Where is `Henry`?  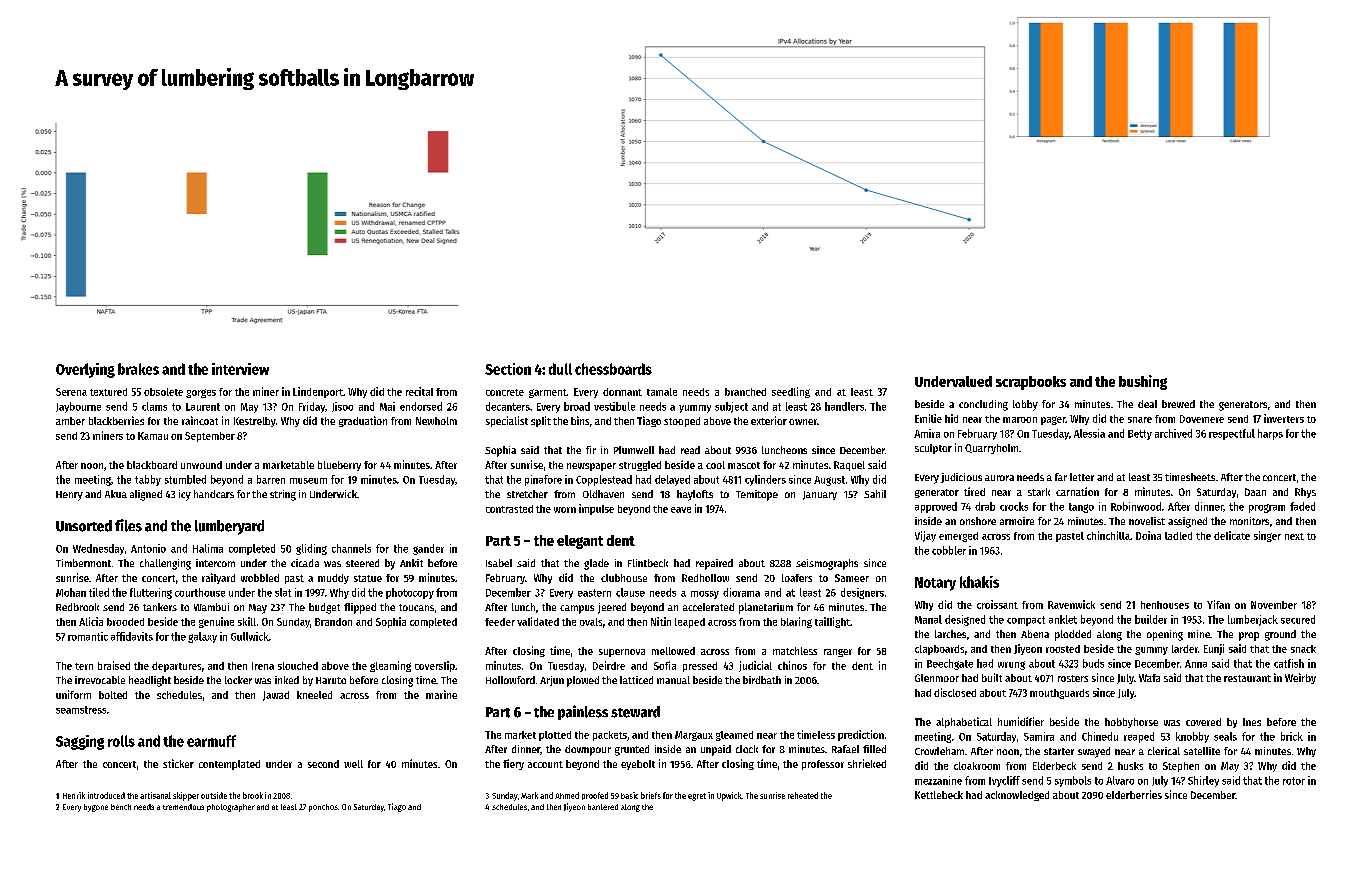
Henry is located at coordinates (69, 496).
